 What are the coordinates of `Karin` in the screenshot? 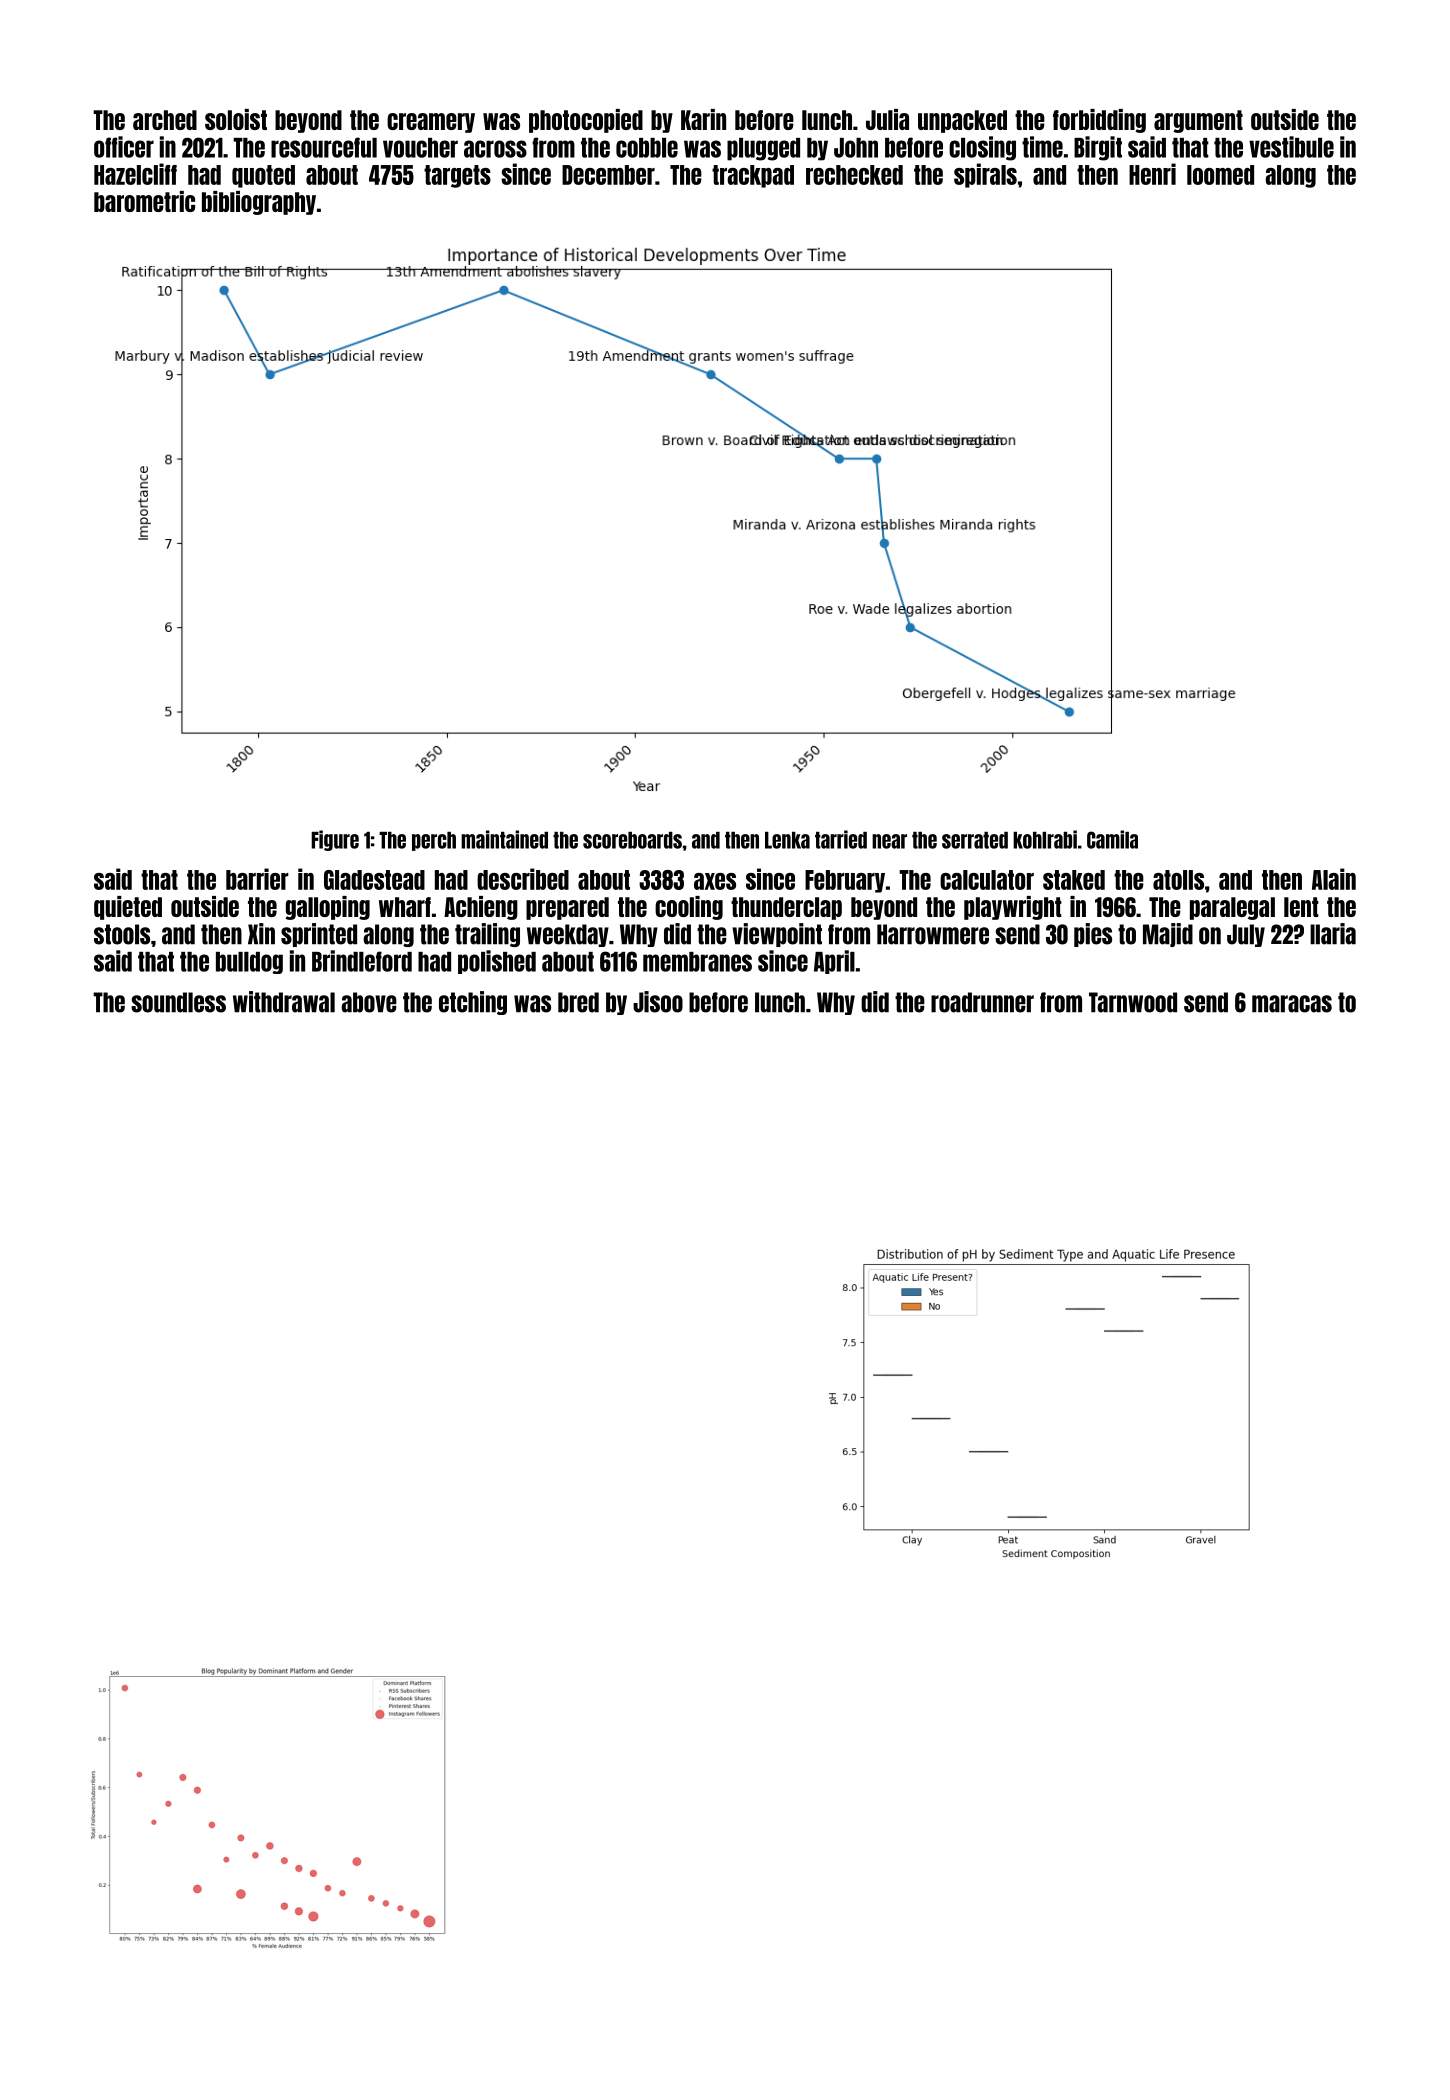 It's located at (703, 119).
